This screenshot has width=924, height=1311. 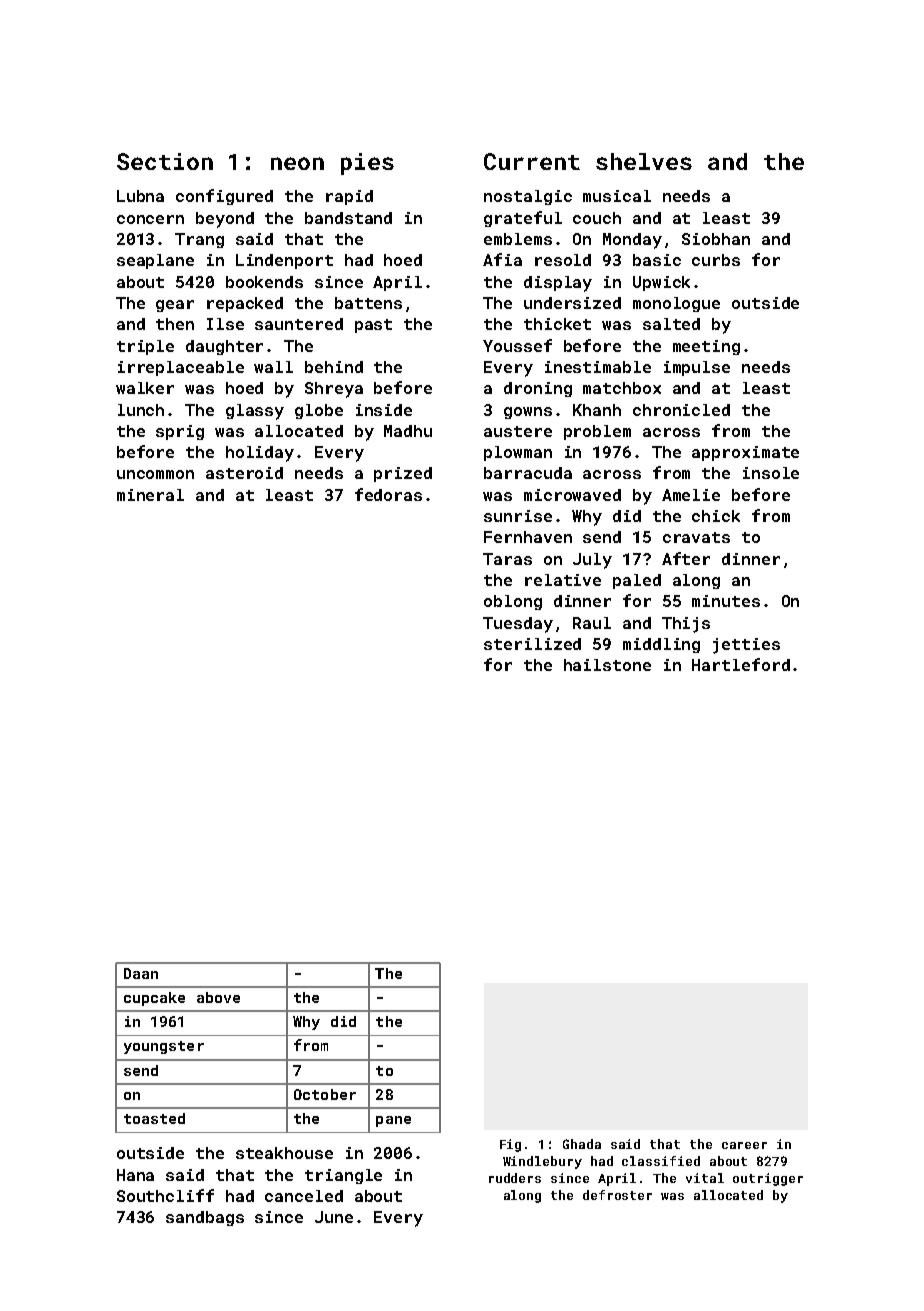 What do you see at coordinates (528, 197) in the screenshot?
I see `nostalgic` at bounding box center [528, 197].
